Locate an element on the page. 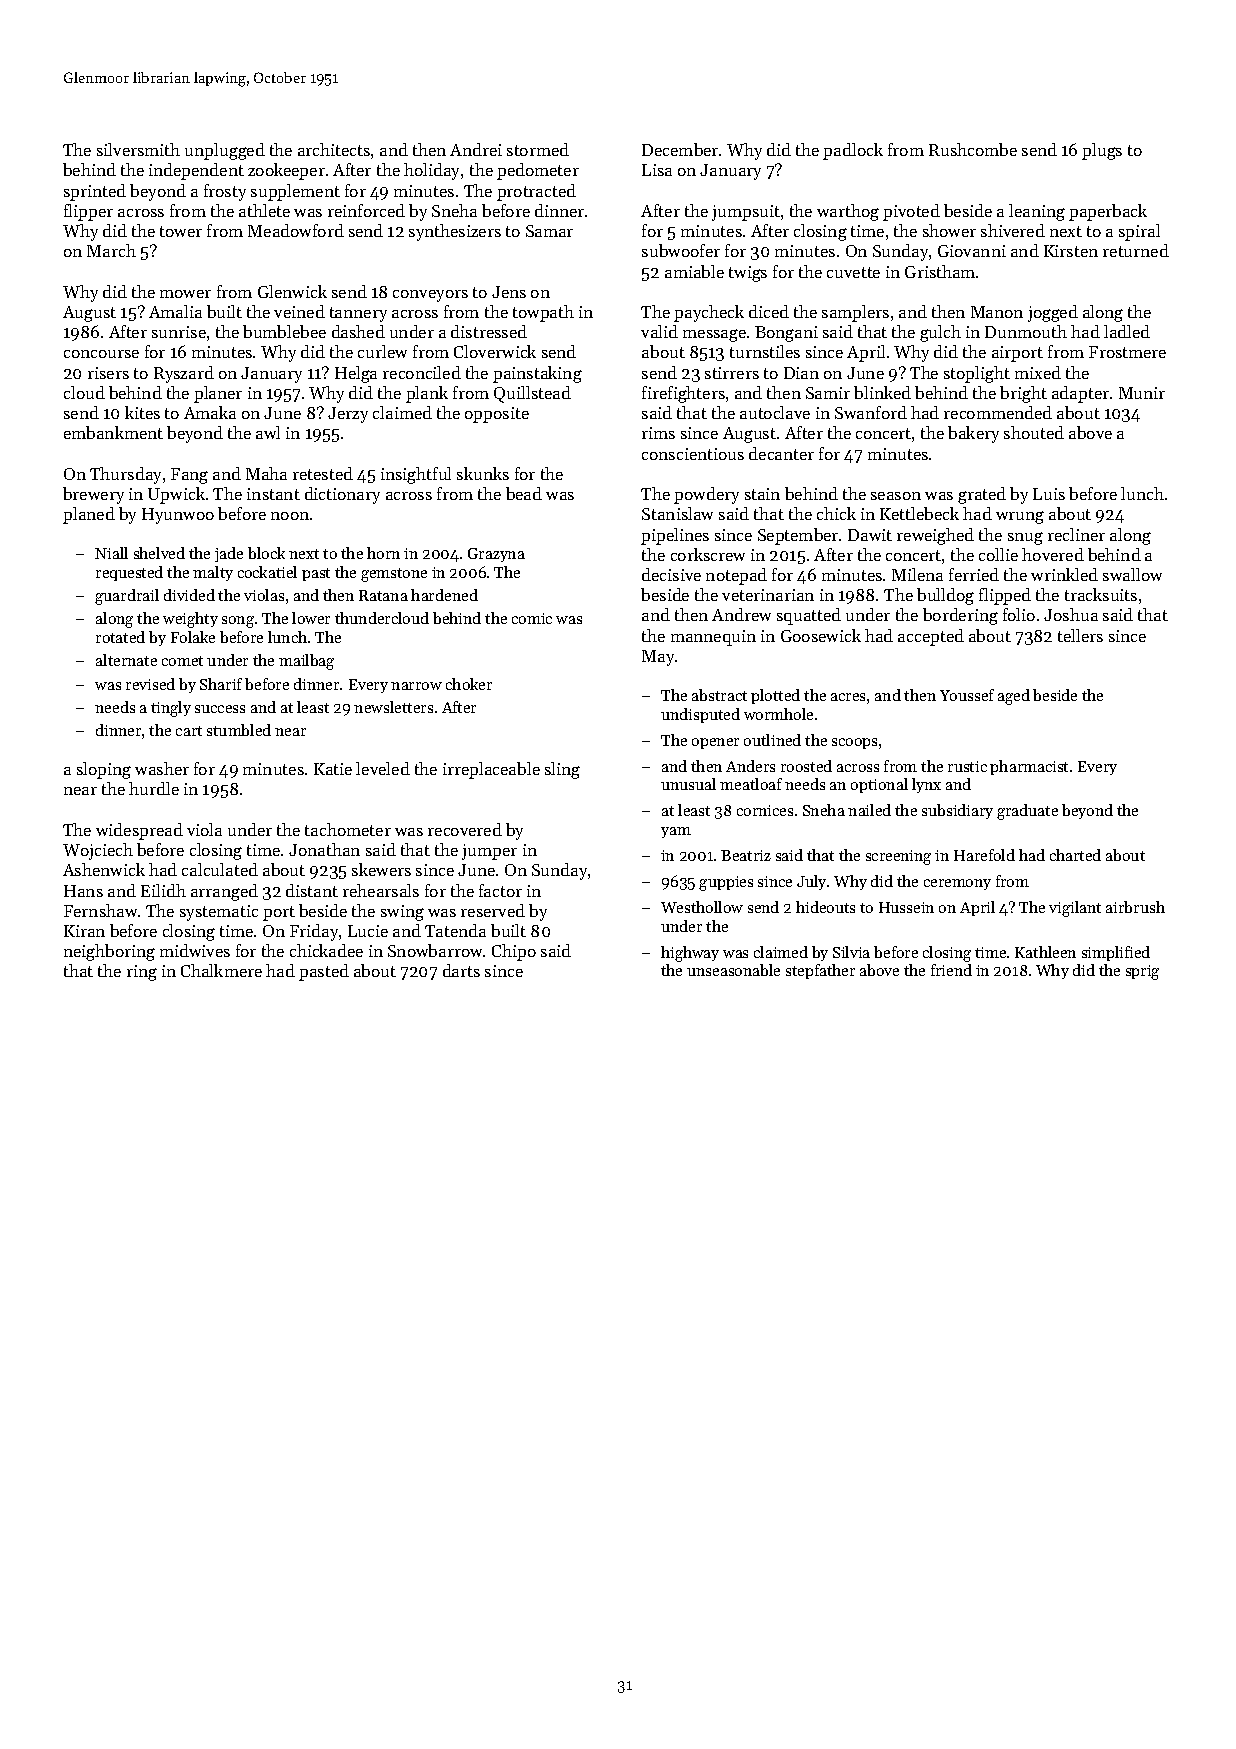 The image size is (1236, 1749). plotted is located at coordinates (775, 696).
